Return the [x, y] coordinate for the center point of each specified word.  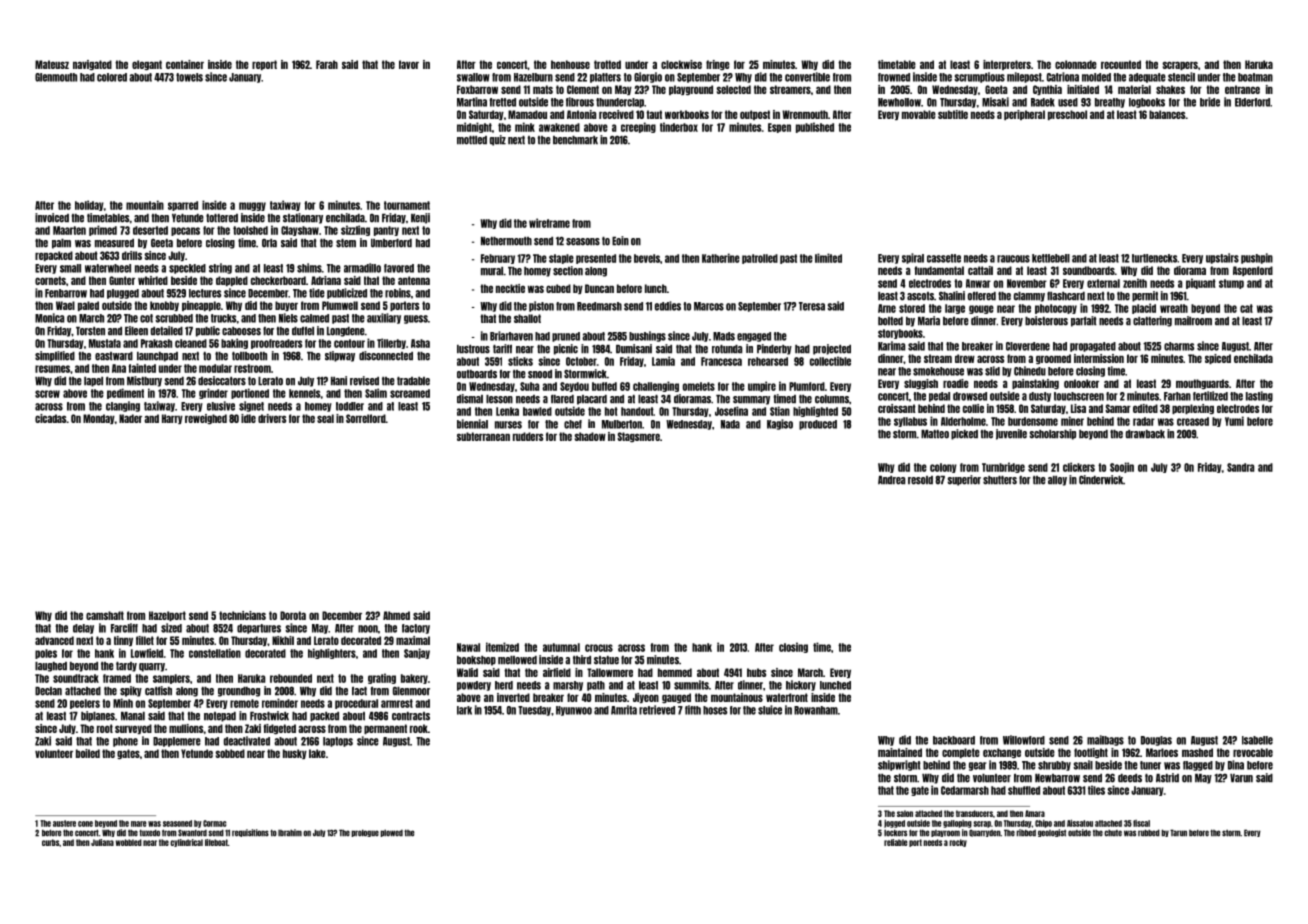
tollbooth [249, 356]
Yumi [1234, 421]
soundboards [1089, 270]
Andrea [891, 480]
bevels [647, 258]
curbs [50, 842]
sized [171, 628]
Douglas [1156, 741]
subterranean [483, 436]
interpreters [1007, 65]
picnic [566, 349]
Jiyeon [646, 698]
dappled [232, 281]
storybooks [900, 334]
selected [733, 89]
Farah [327, 64]
